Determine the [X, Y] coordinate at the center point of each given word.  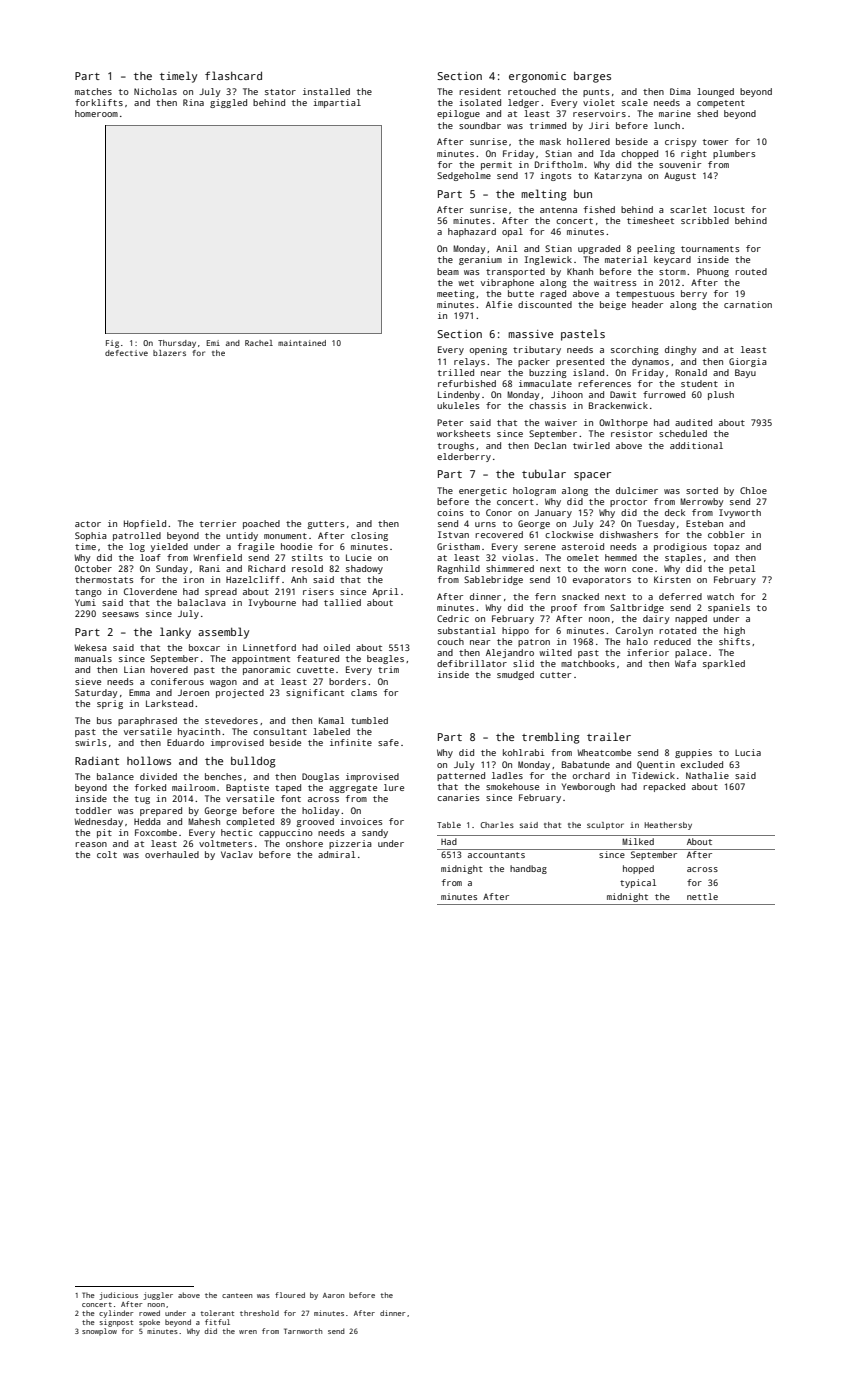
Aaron [333, 1295]
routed [751, 271]
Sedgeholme [464, 176]
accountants [496, 855]
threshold [259, 1313]
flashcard [233, 75]
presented [580, 362]
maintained [302, 343]
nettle [702, 896]
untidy [242, 536]
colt [107, 854]
